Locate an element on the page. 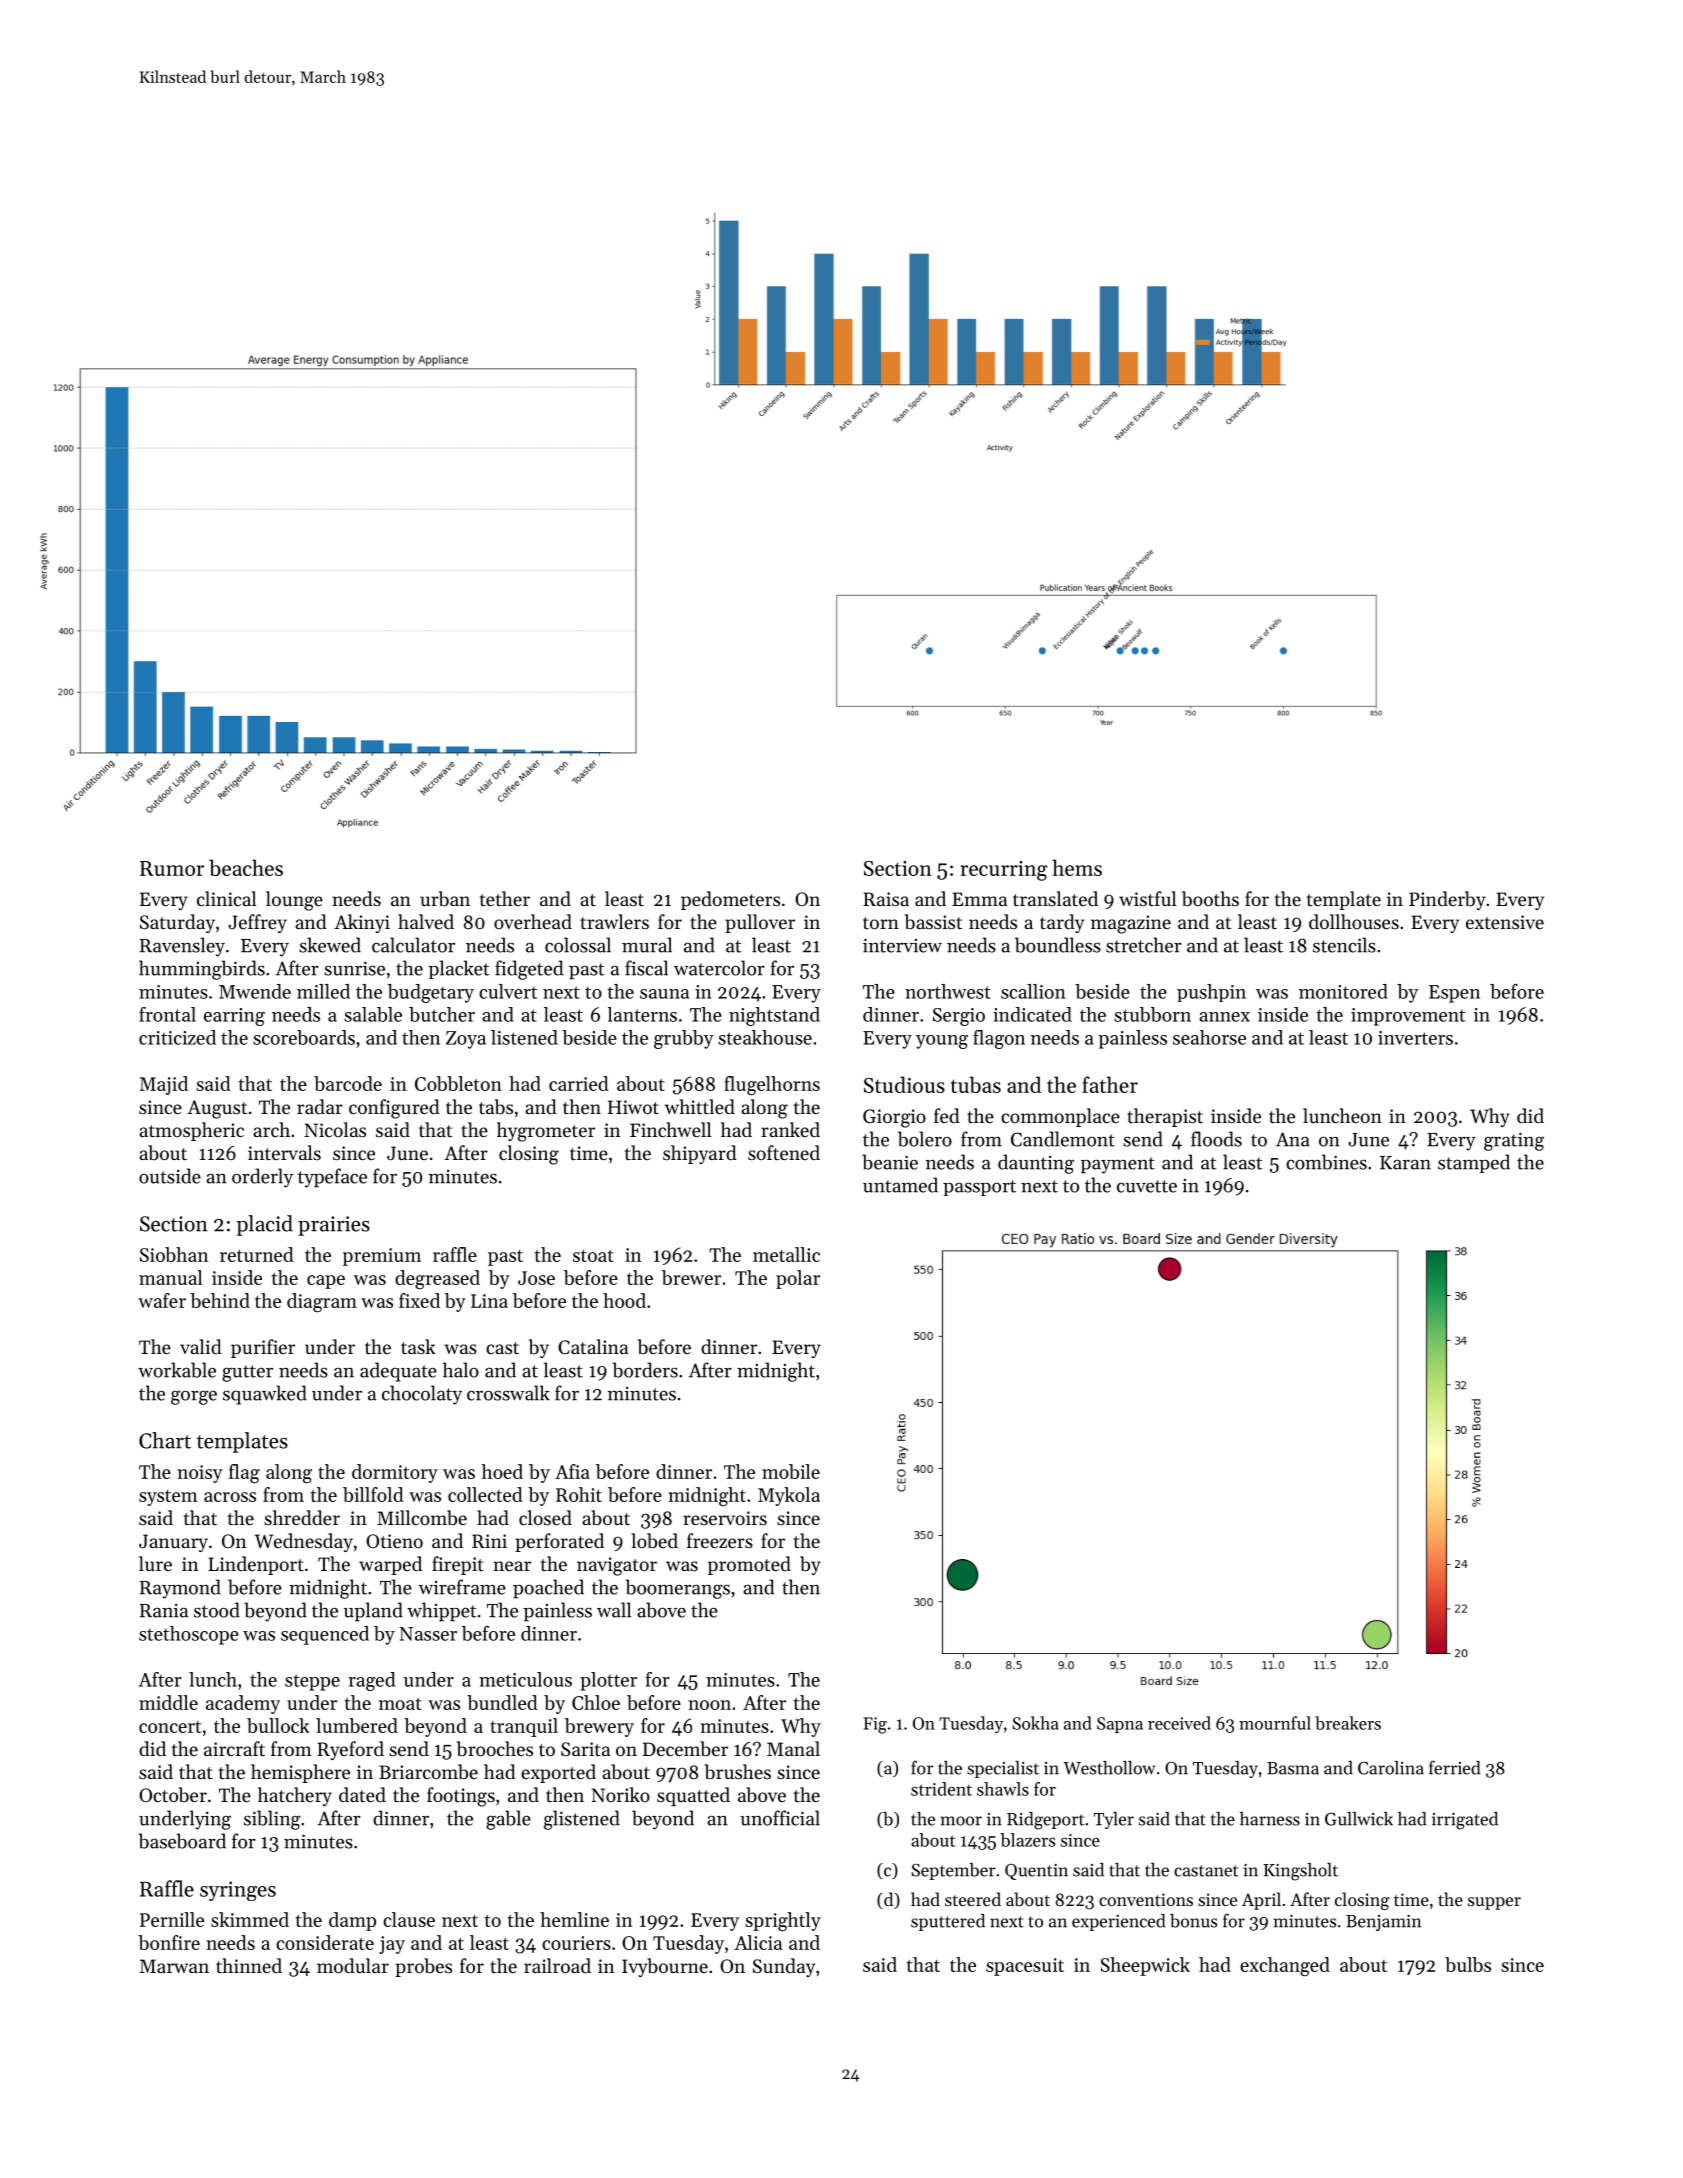  breakers is located at coordinates (1348, 1723).
